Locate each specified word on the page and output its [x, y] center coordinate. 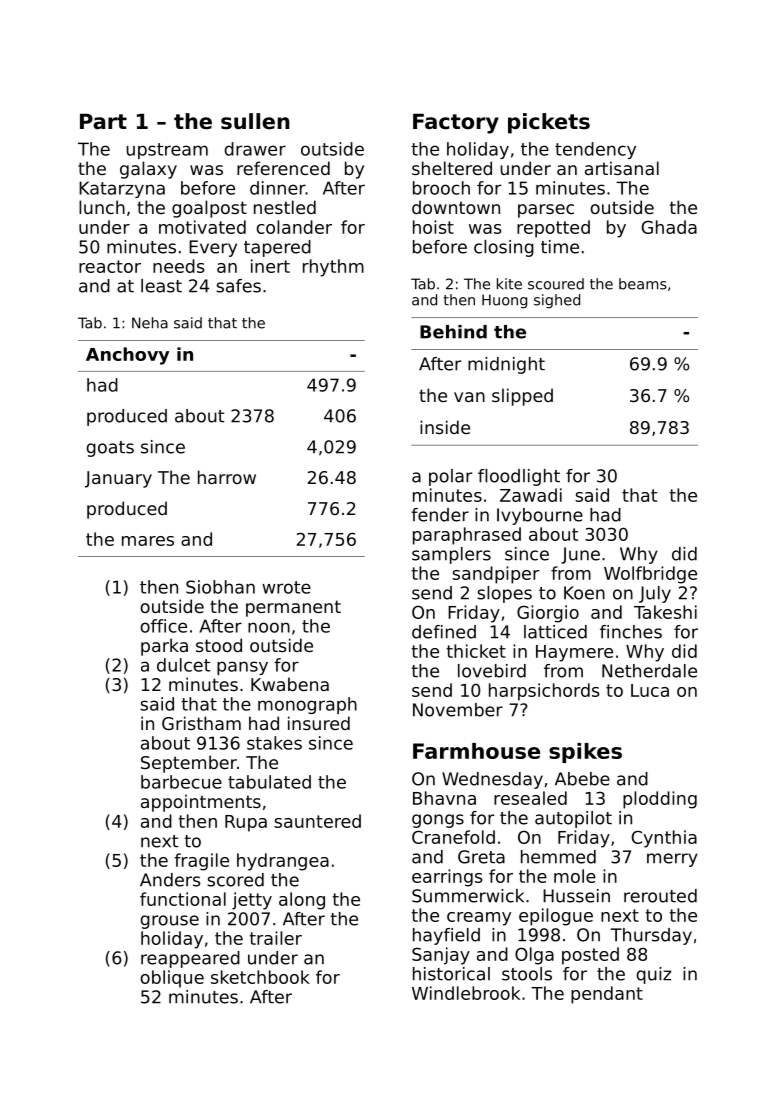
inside [445, 427]
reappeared [190, 959]
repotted [553, 229]
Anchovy [127, 356]
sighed [557, 301]
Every [213, 248]
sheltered [452, 168]
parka [164, 647]
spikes [585, 753]
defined [444, 632]
